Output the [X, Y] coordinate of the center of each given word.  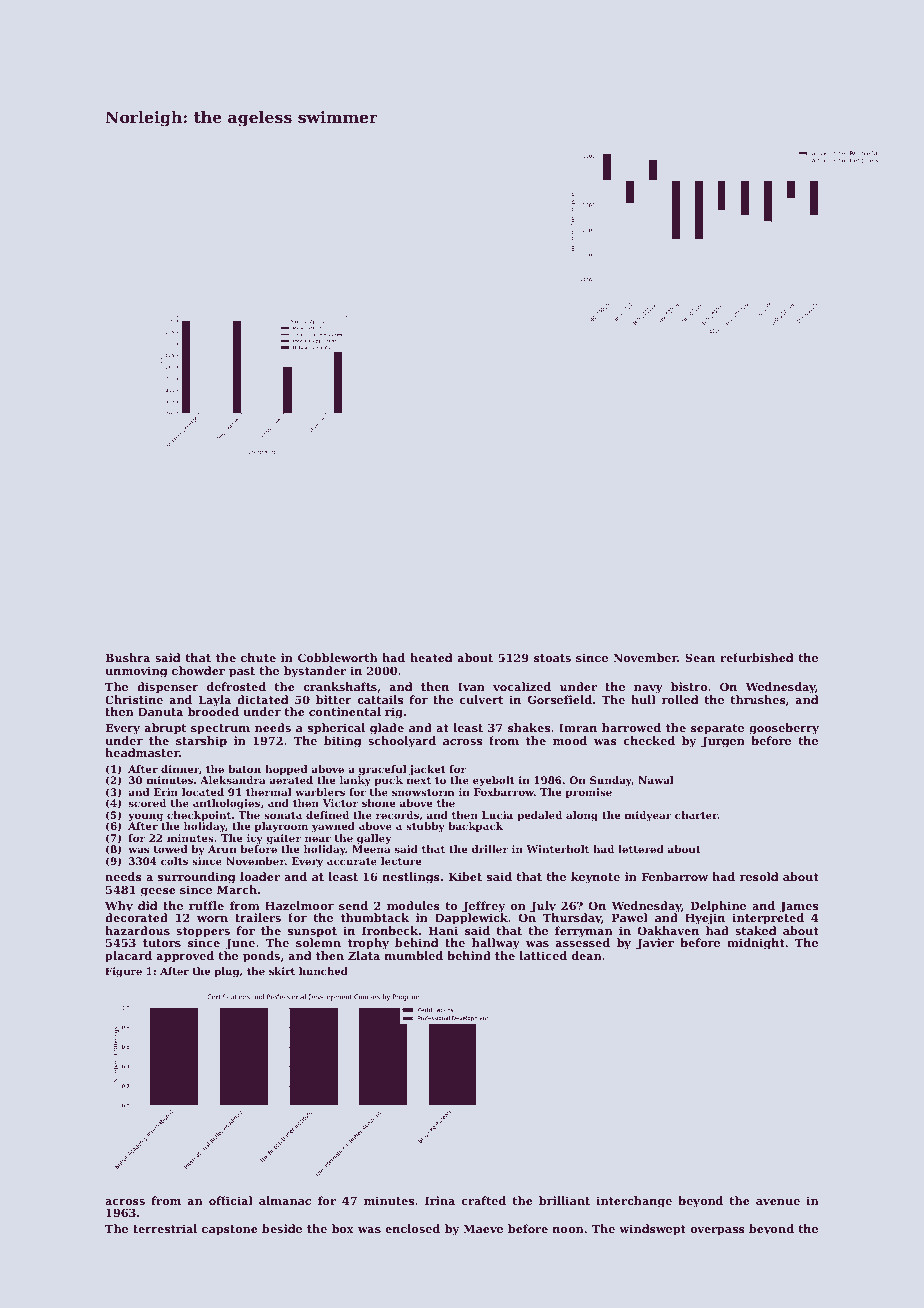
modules [413, 905]
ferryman [584, 932]
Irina [440, 1200]
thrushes [758, 699]
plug [226, 972]
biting [342, 742]
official [231, 1200]
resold [759, 876]
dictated [262, 699]
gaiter [283, 839]
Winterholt [557, 849]
